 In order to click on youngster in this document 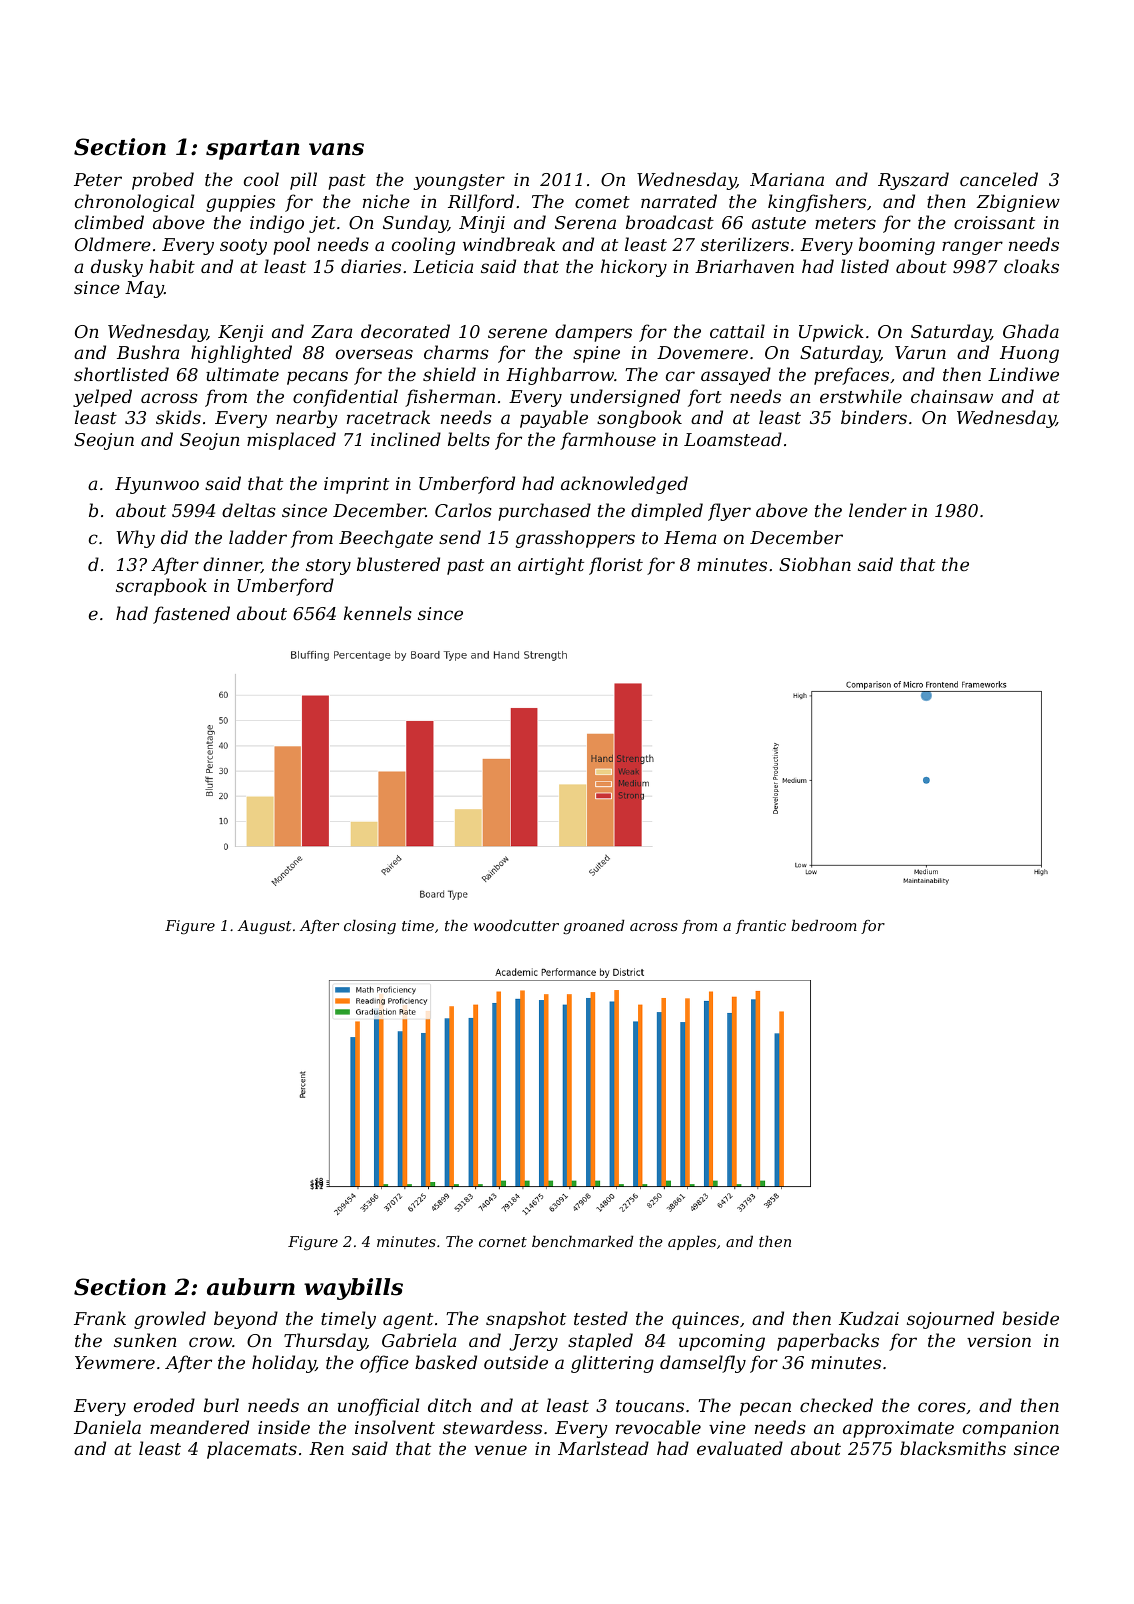, I will do `click(459, 182)`.
